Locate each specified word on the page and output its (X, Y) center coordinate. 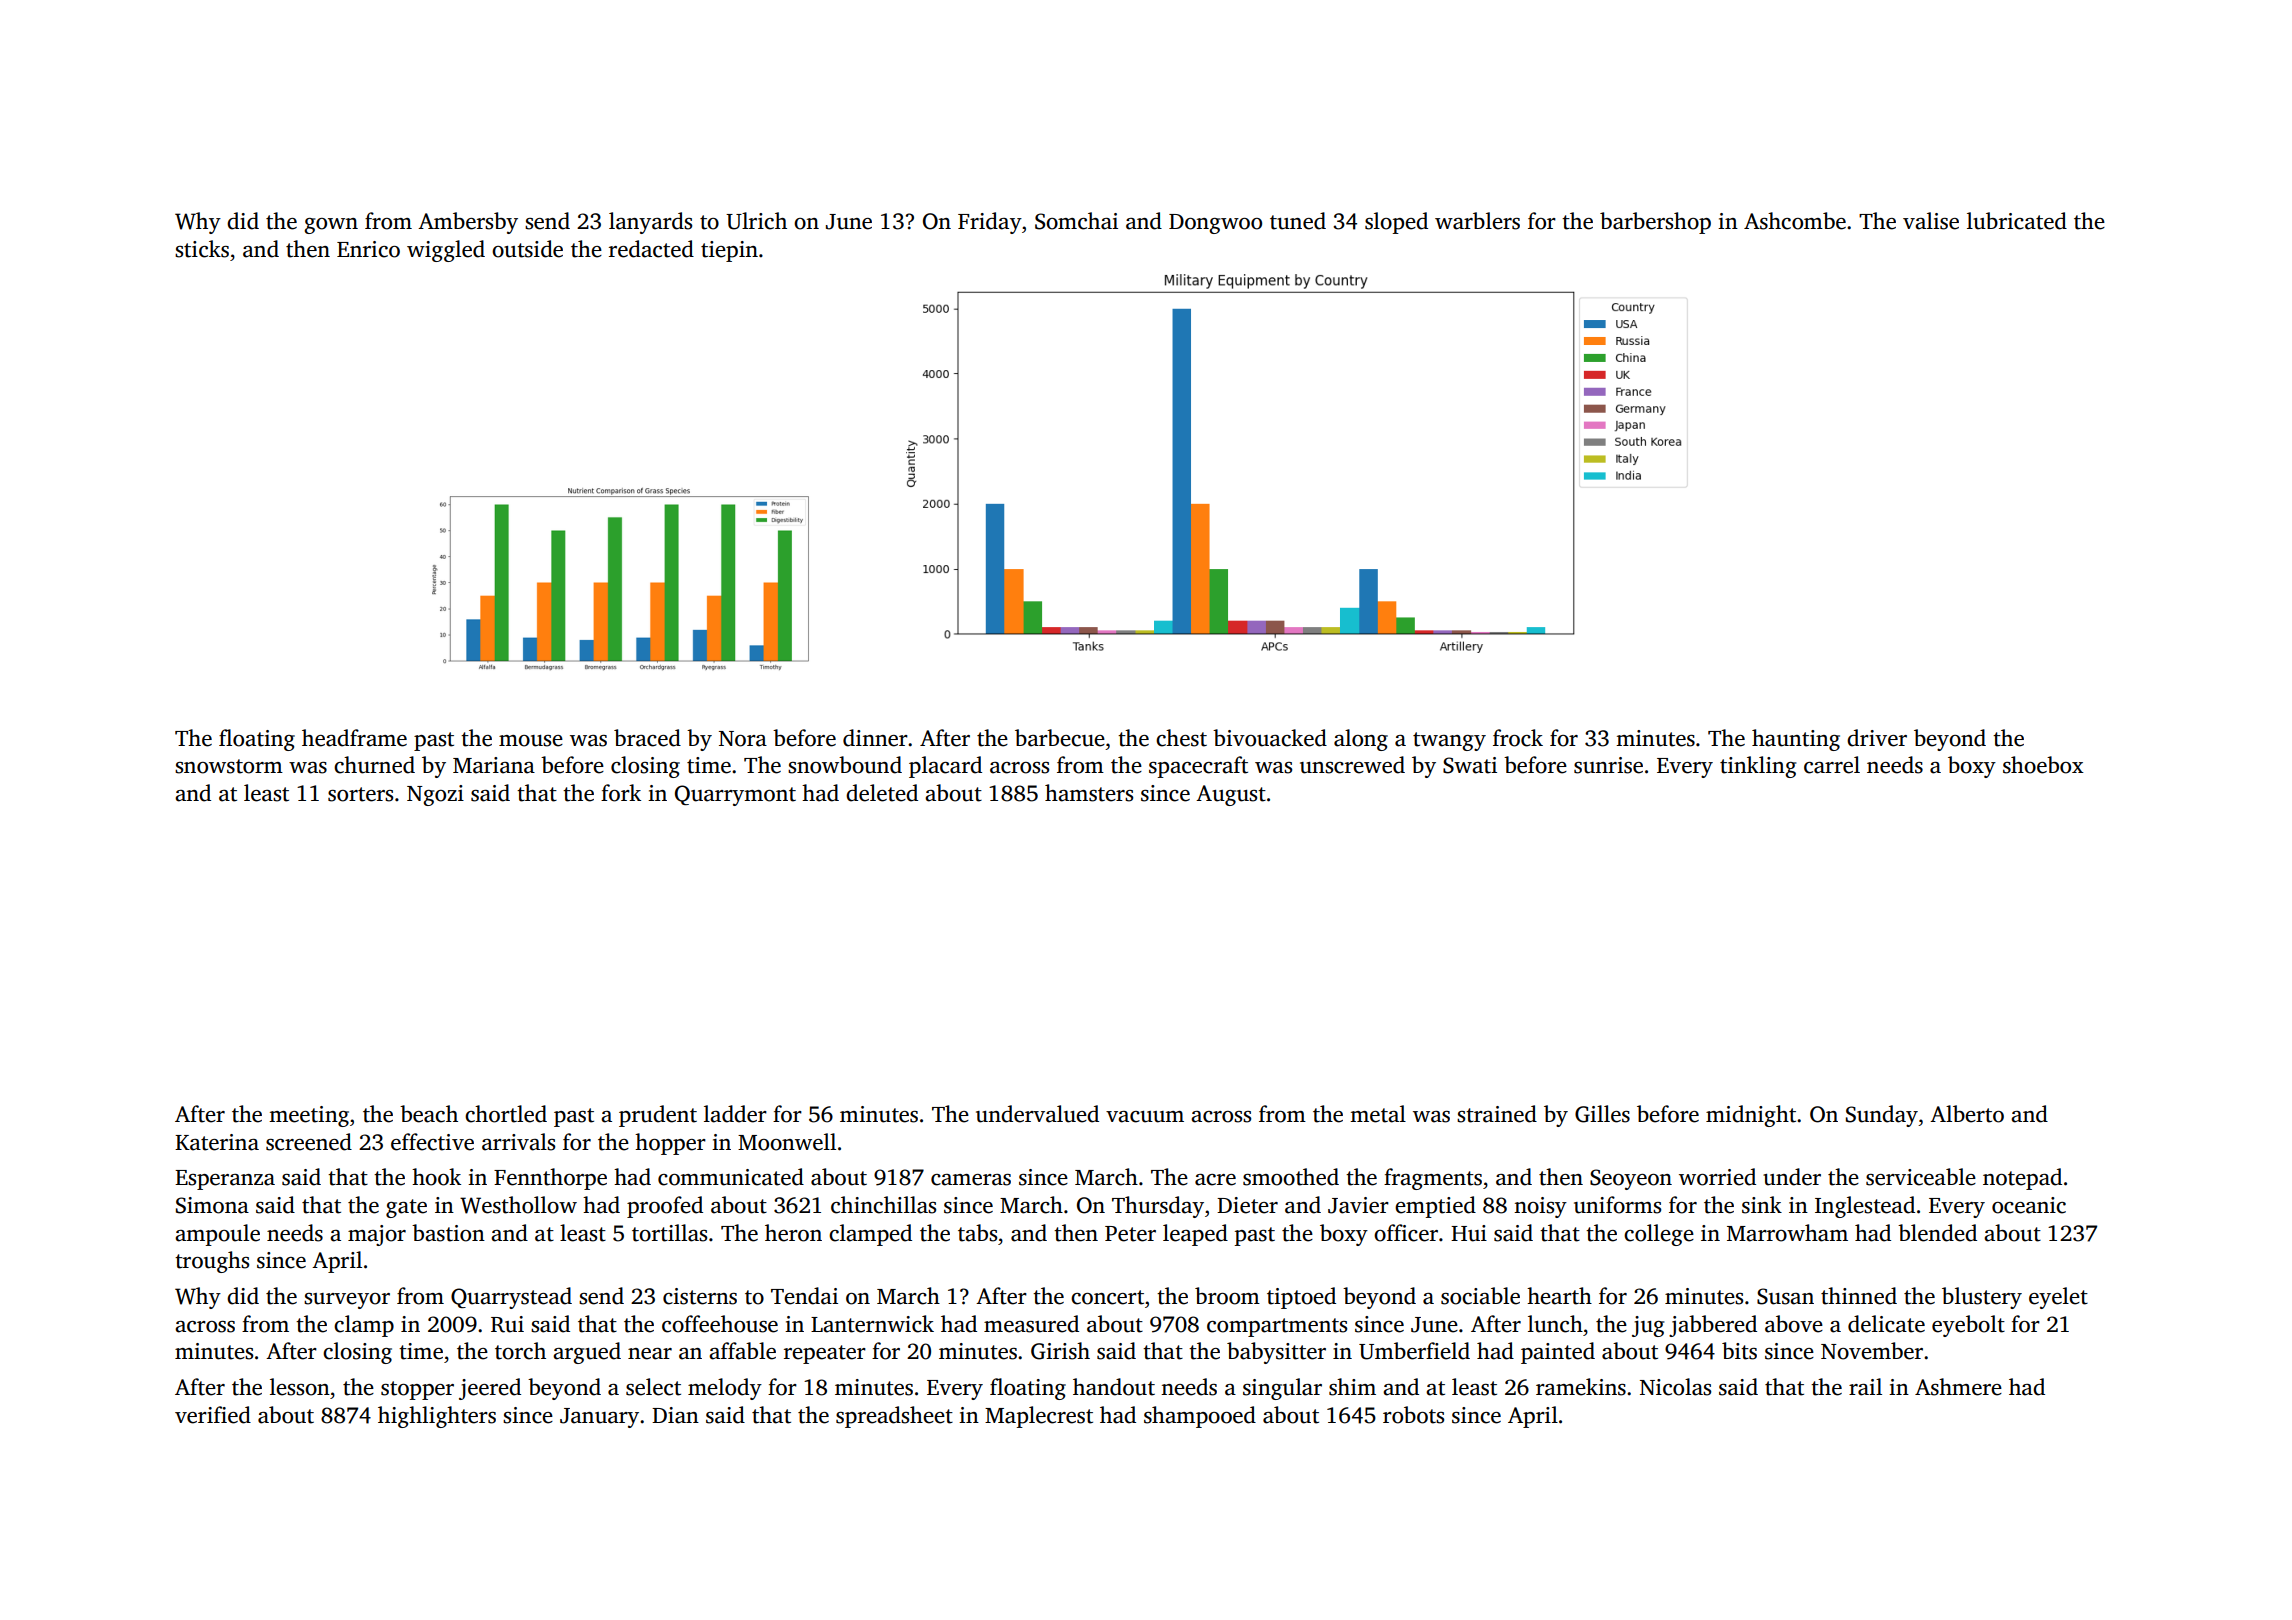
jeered (490, 1389)
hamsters (1089, 793)
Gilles (1602, 1114)
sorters (360, 794)
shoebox (2043, 765)
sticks (202, 249)
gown (331, 226)
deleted (882, 793)
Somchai (1076, 221)
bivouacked (1270, 738)
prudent (658, 1116)
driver (1877, 738)
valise (1931, 221)
